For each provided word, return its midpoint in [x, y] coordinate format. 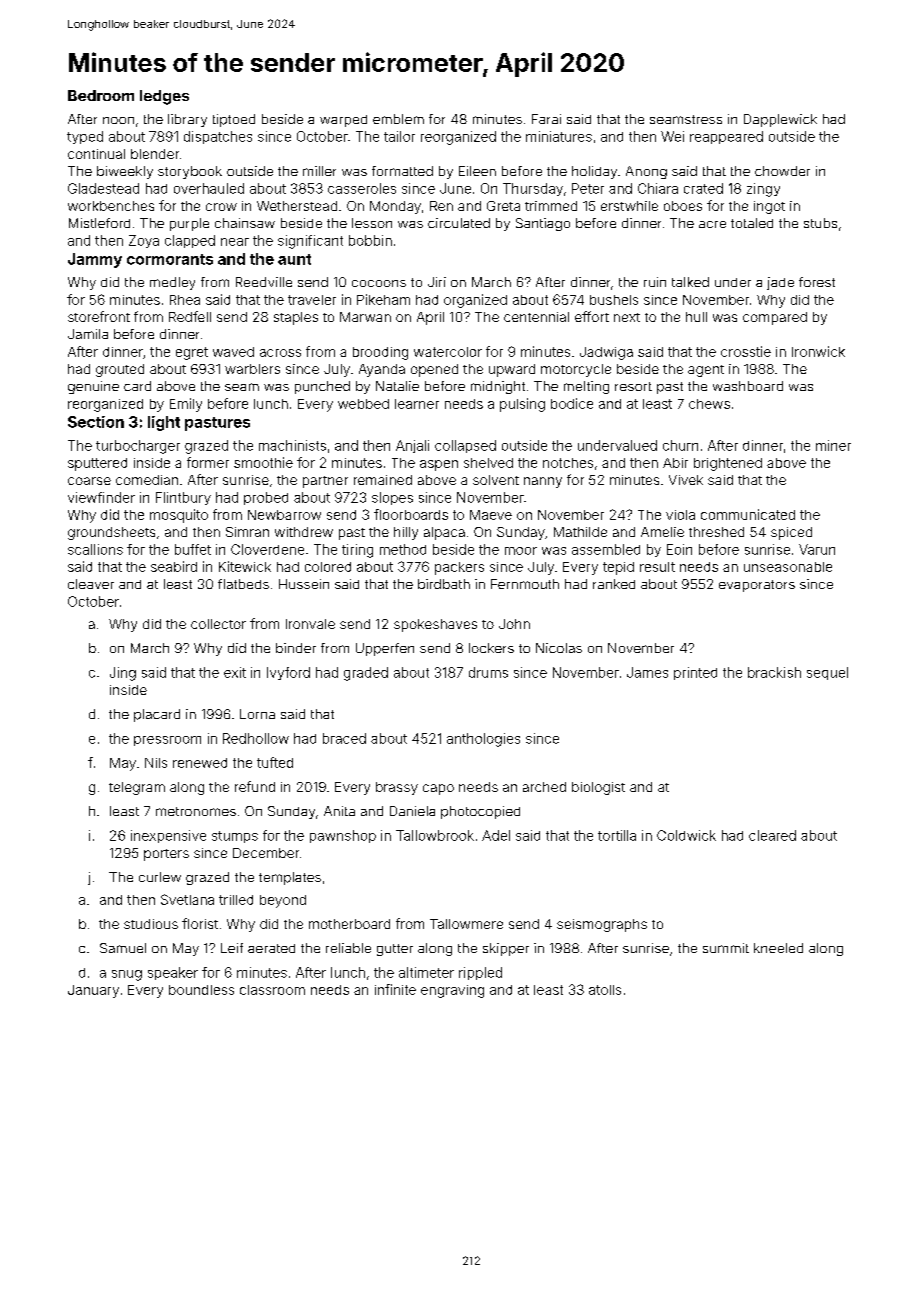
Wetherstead [297, 206]
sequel [827, 673]
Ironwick [818, 351]
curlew [160, 877]
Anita [339, 811]
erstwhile [629, 206]
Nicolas [559, 648]
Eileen [477, 171]
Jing [123, 674]
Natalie [397, 386]
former [208, 462]
